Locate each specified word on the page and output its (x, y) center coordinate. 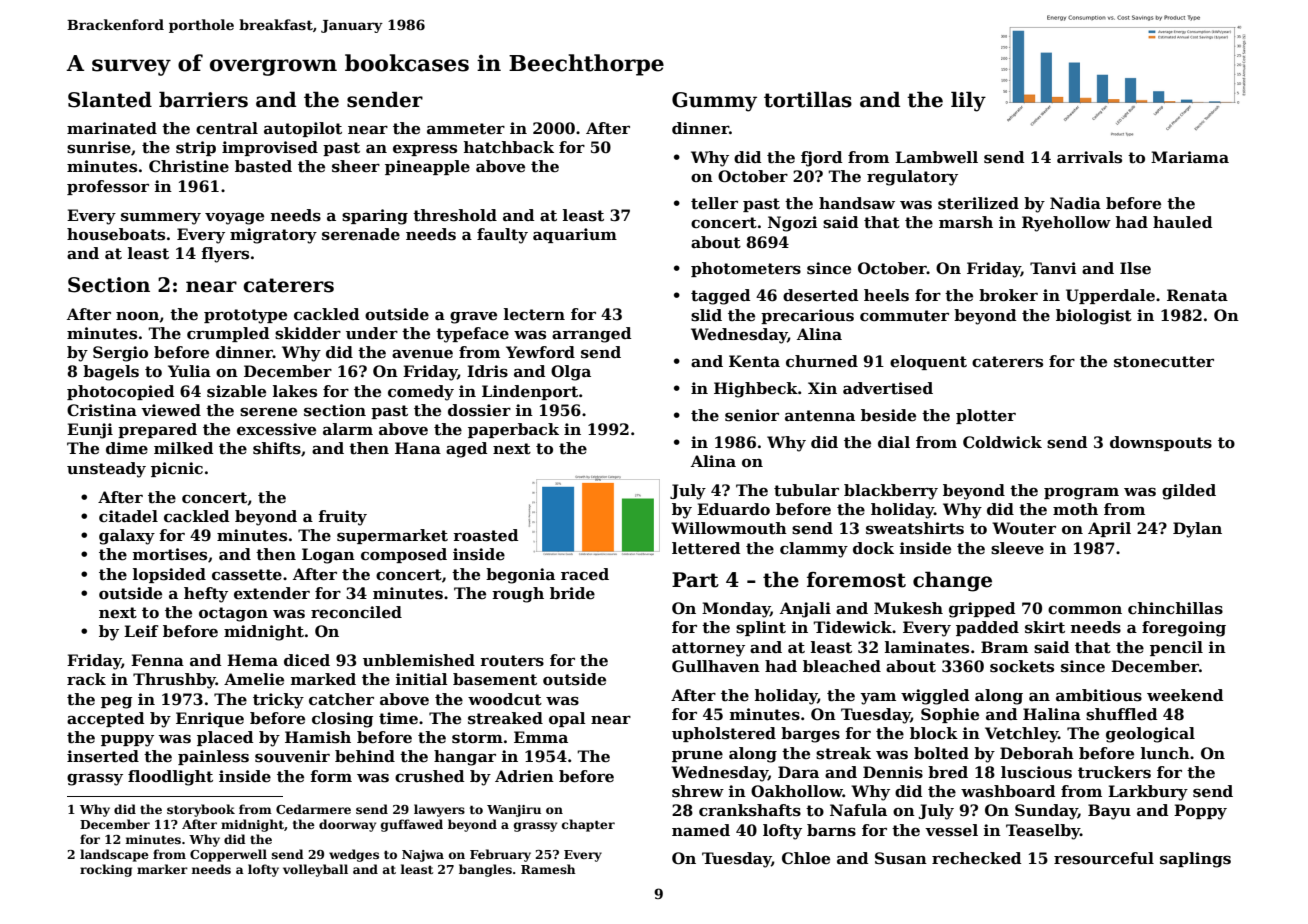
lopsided (169, 575)
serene (268, 412)
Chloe (806, 858)
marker (162, 869)
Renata (1197, 295)
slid (706, 315)
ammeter (466, 129)
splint (761, 628)
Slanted (110, 99)
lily (968, 101)
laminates (927, 647)
